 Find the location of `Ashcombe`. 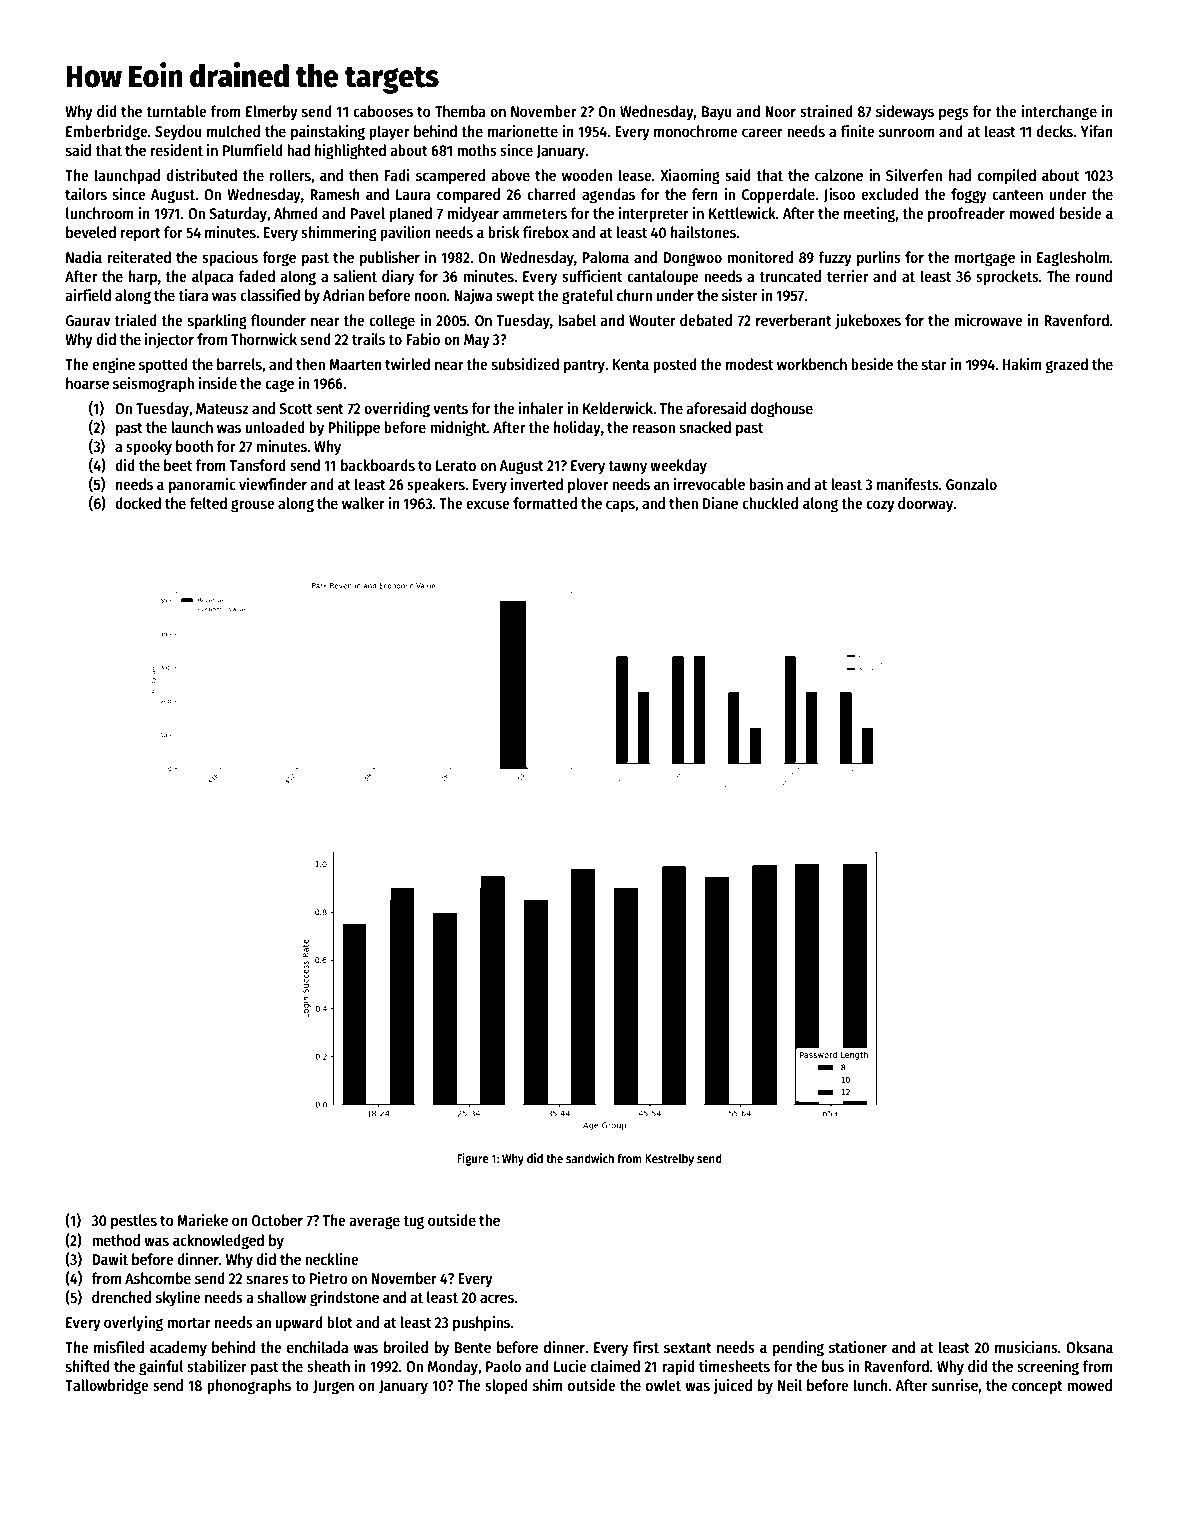

Ashcombe is located at coordinates (158, 1278).
